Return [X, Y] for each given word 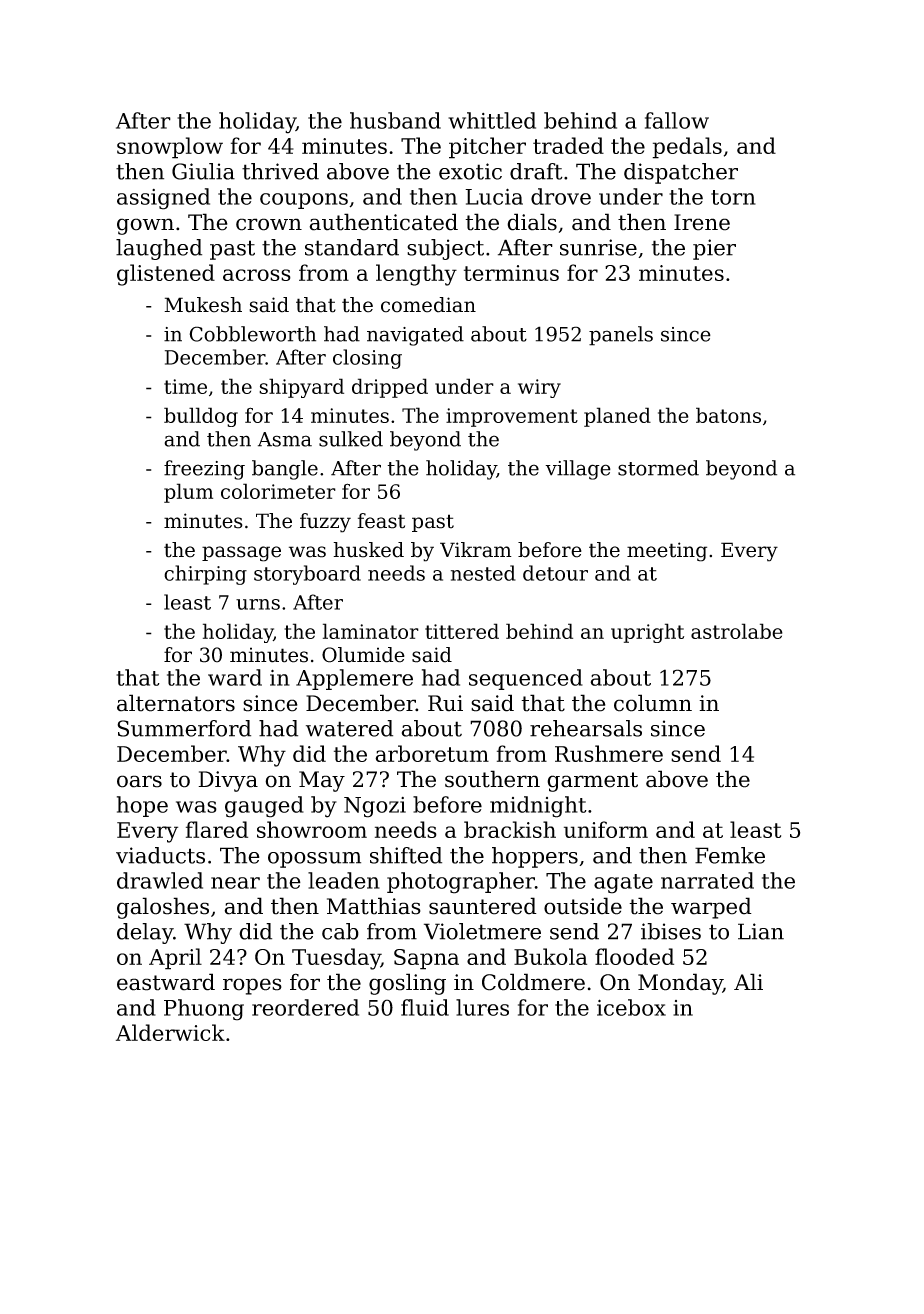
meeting [667, 552]
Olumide [363, 655]
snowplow [170, 148]
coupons [304, 201]
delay [145, 933]
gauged [264, 807]
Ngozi [375, 807]
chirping [205, 575]
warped [711, 908]
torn [733, 197]
